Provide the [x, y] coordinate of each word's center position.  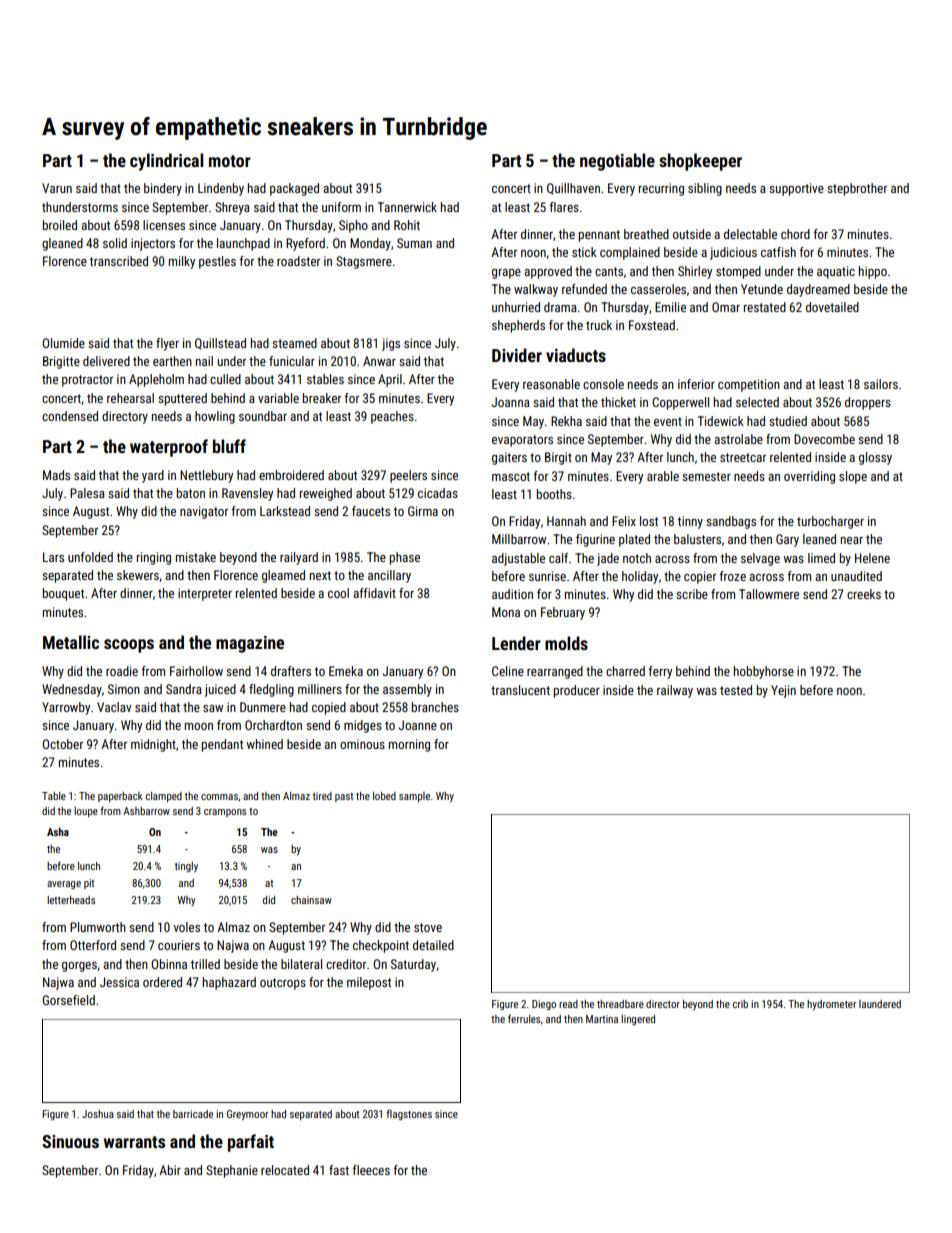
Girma [423, 511]
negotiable [617, 162]
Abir [170, 1170]
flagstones [409, 1115]
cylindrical [166, 162]
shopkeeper [700, 162]
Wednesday [72, 690]
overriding [809, 477]
